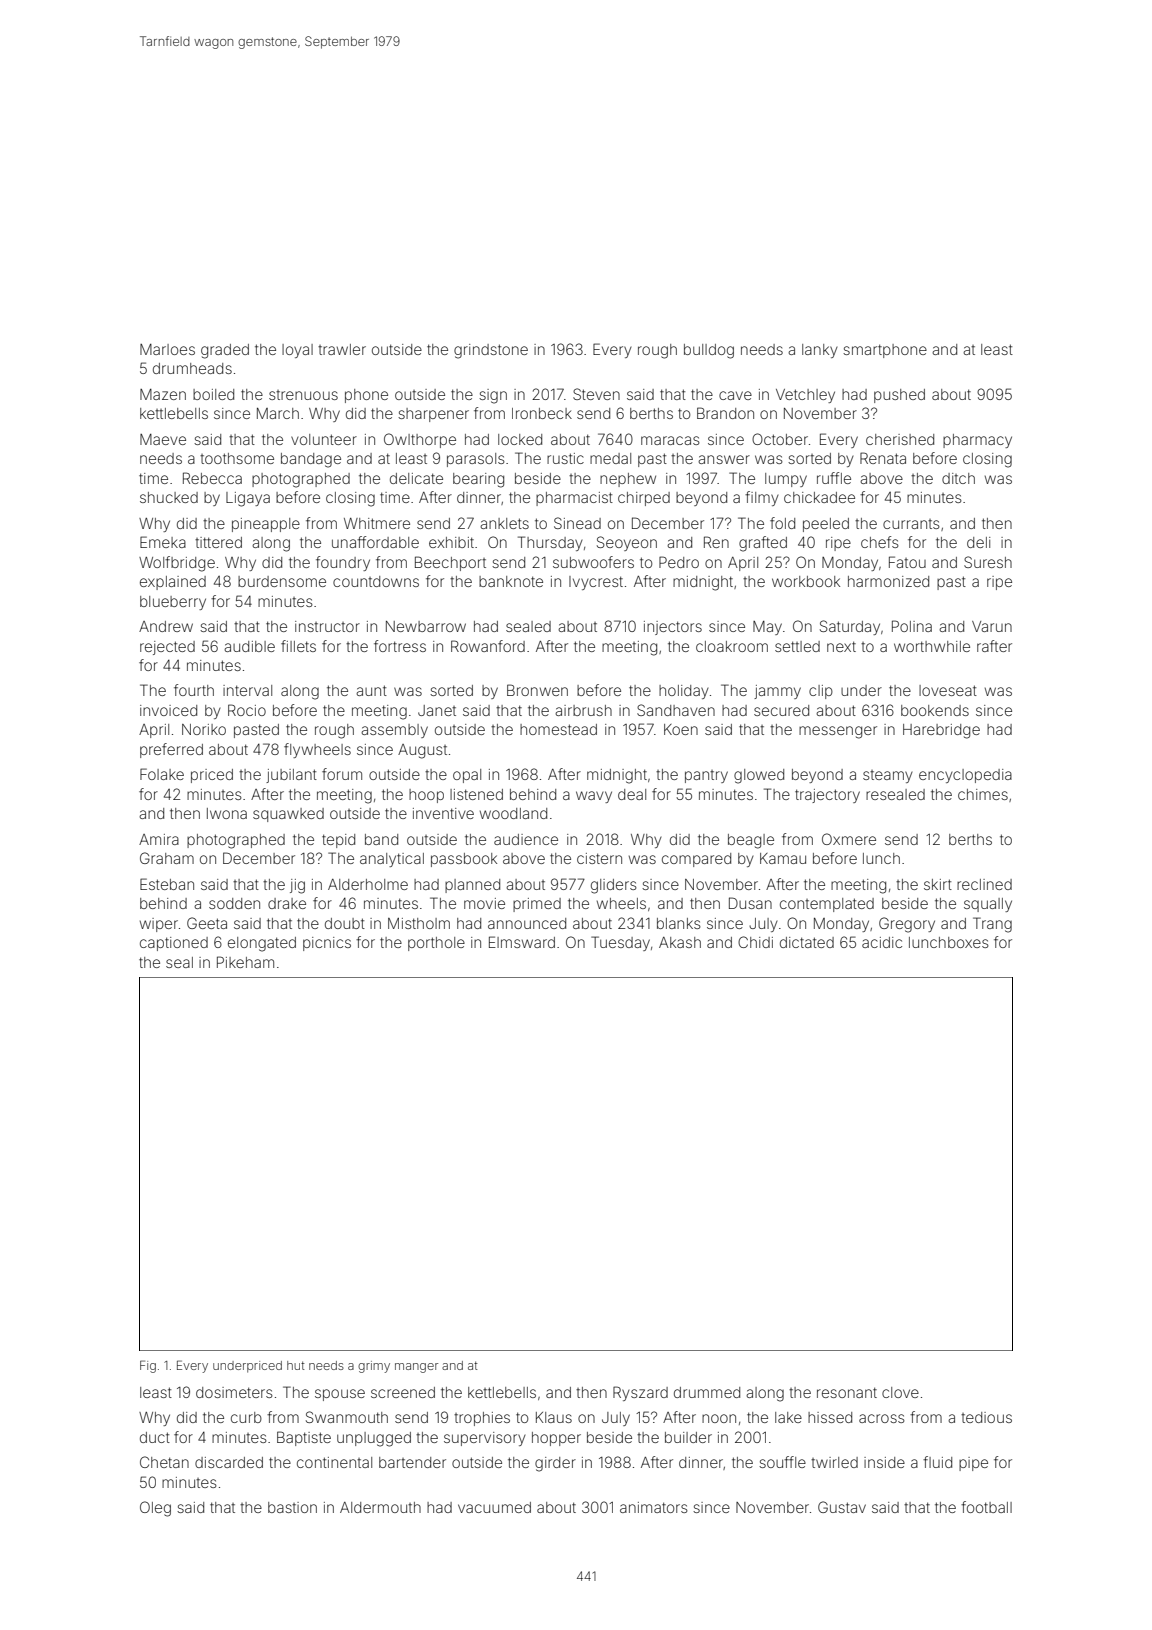  What do you see at coordinates (467, 776) in the screenshot?
I see `opal` at bounding box center [467, 776].
